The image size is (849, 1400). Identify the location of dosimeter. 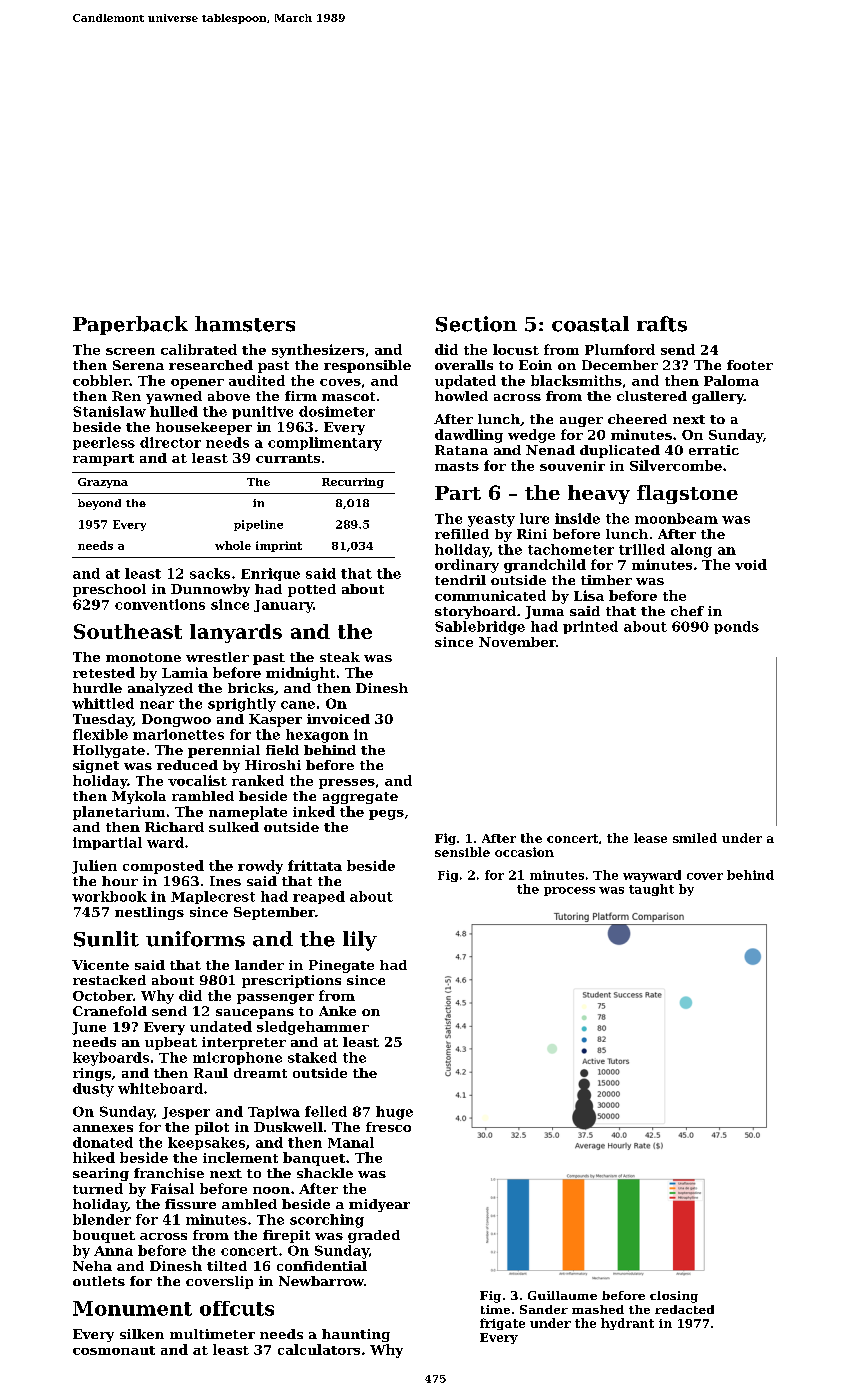
(337, 411).
